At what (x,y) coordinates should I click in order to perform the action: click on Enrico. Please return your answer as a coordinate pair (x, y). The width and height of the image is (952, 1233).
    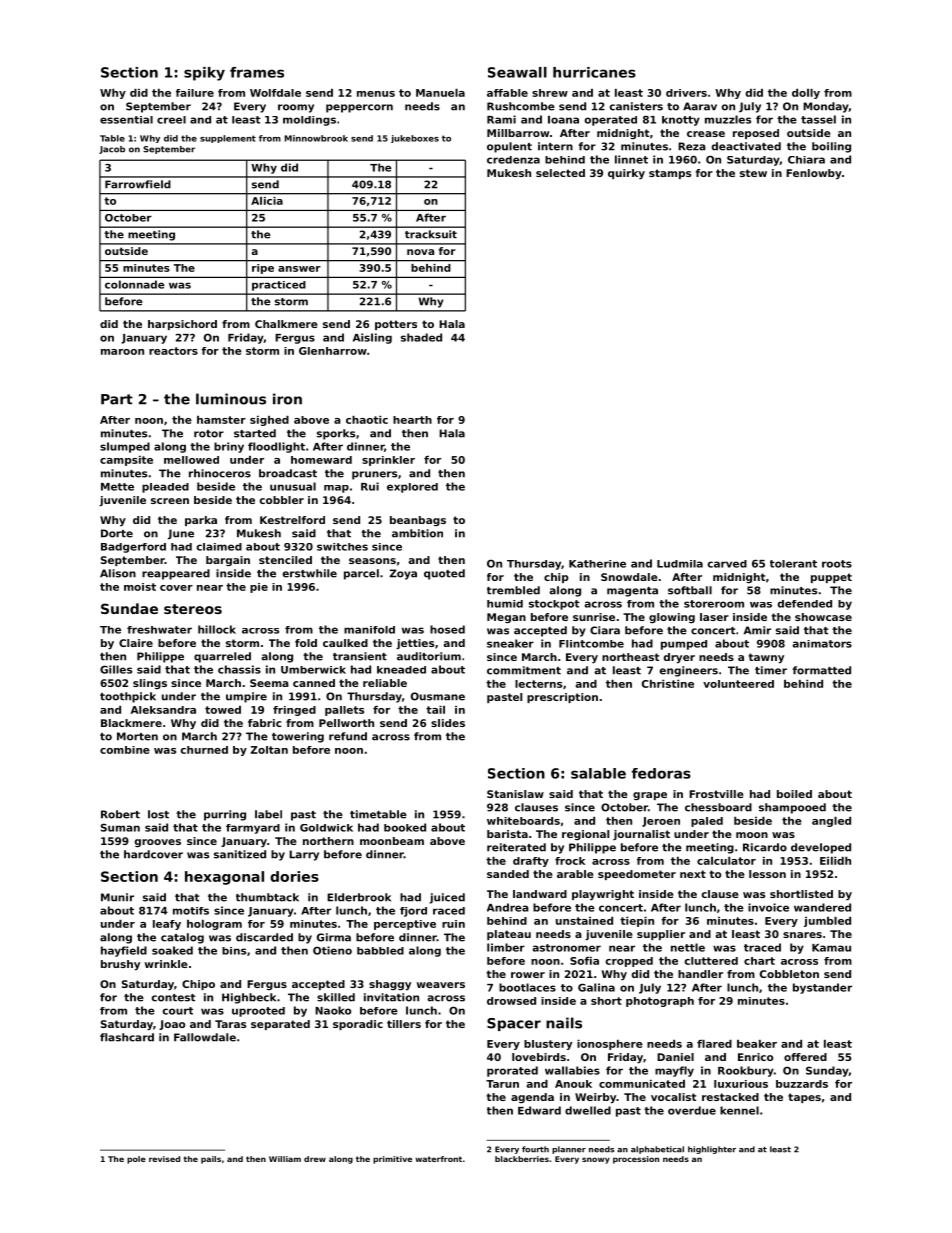
    Looking at the image, I should click on (755, 1057).
